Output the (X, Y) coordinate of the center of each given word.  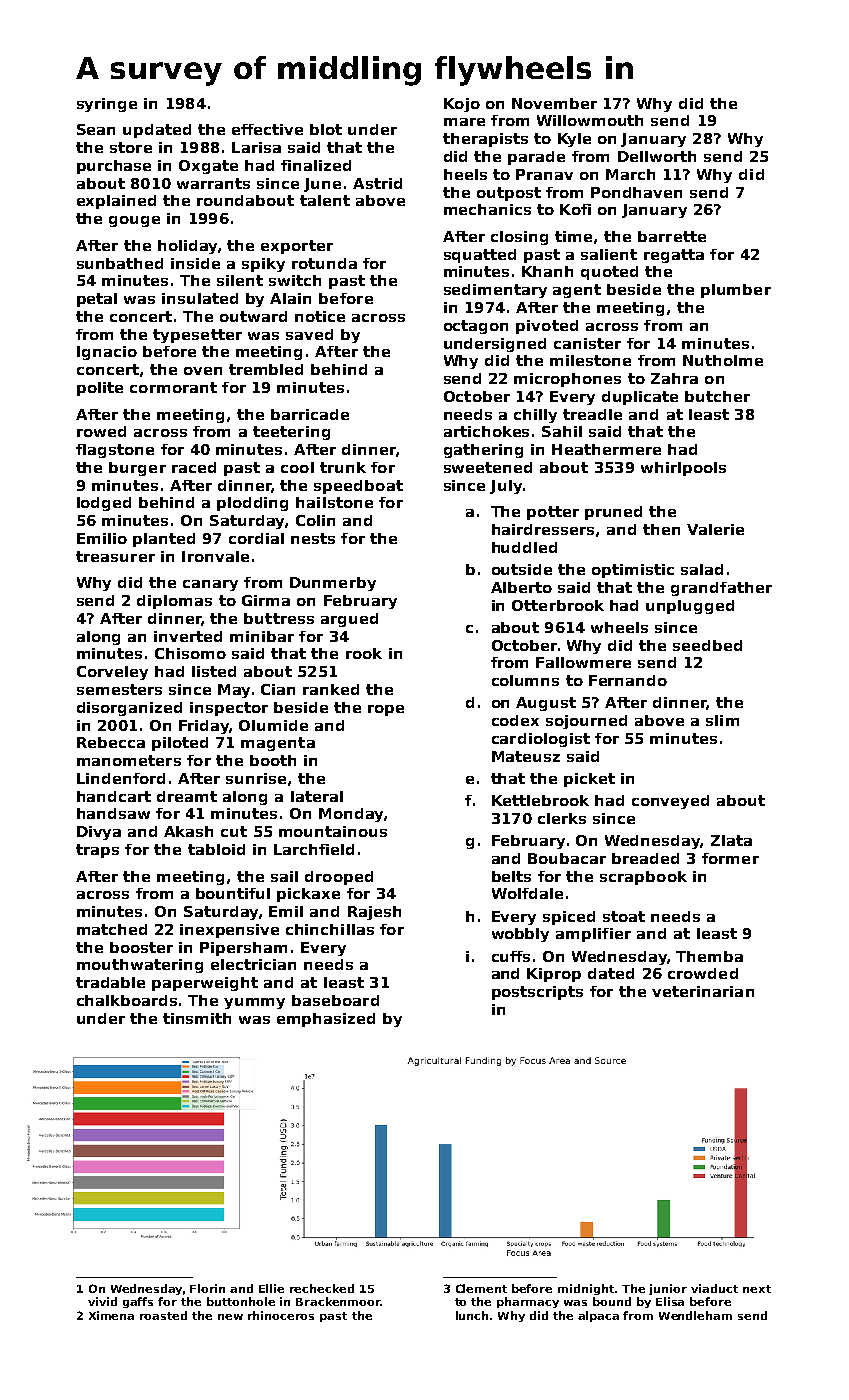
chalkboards (127, 1000)
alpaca (598, 1316)
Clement (481, 1288)
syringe (107, 105)
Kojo (462, 105)
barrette (672, 236)
